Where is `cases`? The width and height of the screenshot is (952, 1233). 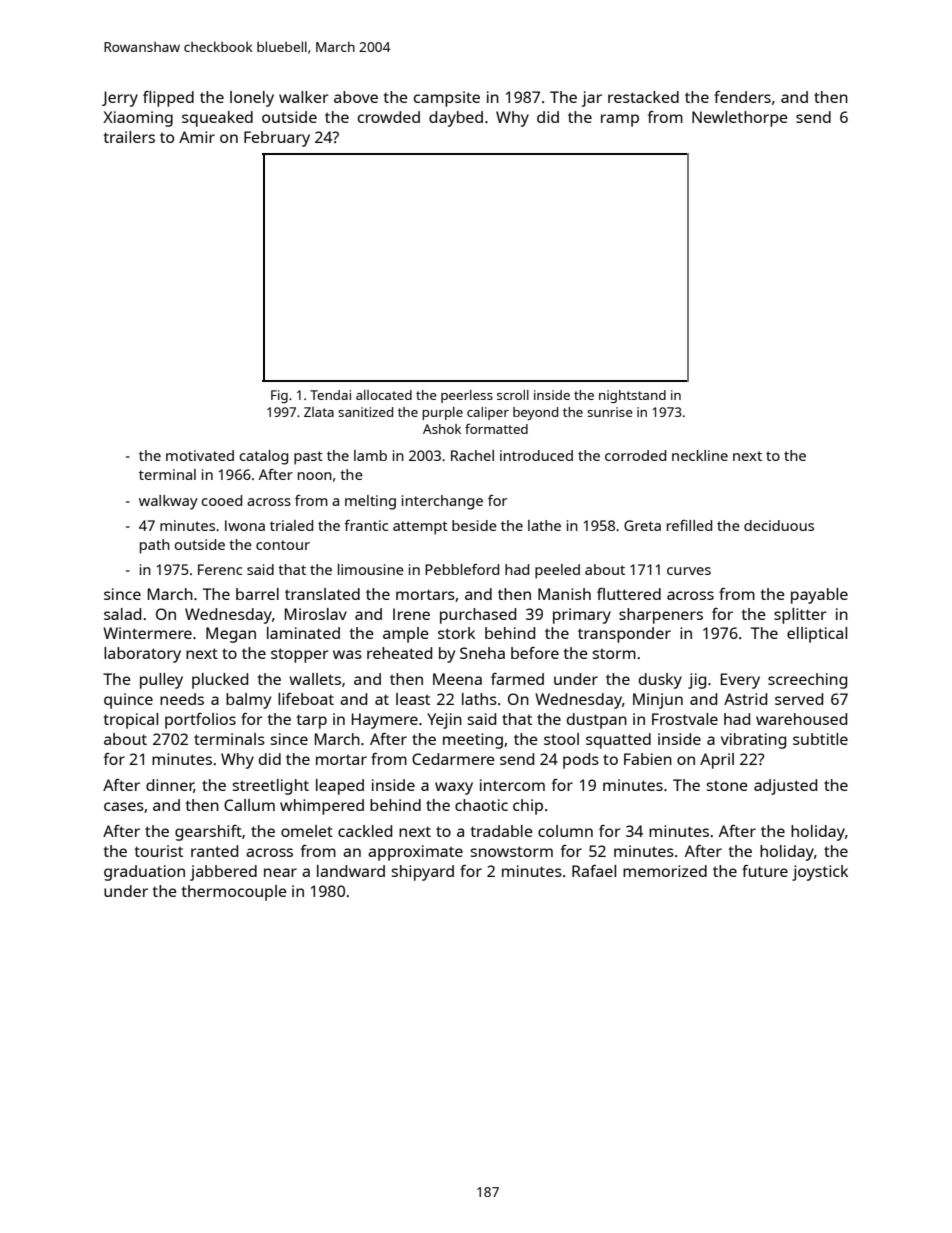 cases is located at coordinates (124, 806).
